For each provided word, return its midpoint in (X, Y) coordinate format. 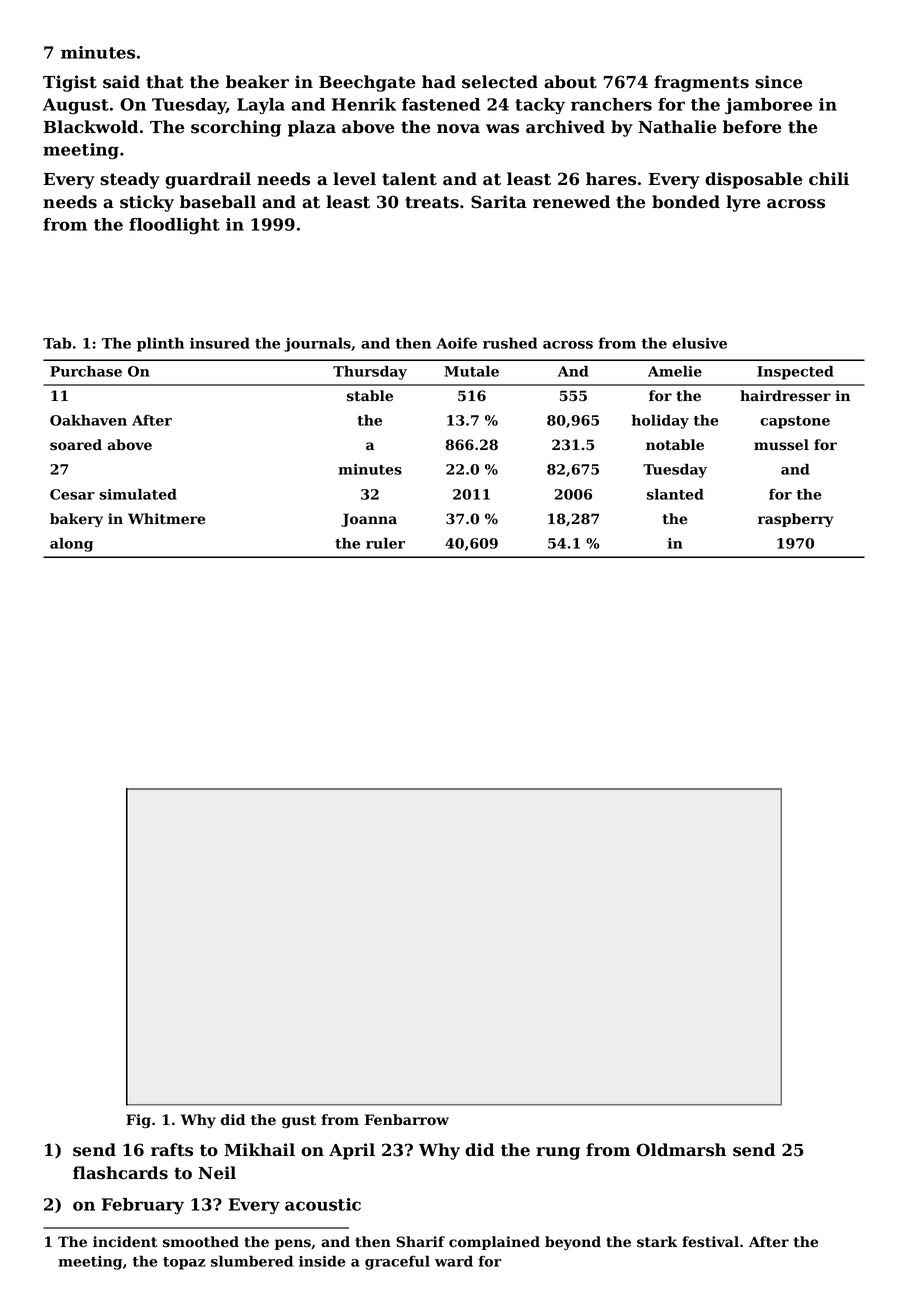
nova (458, 129)
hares (611, 179)
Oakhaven (88, 420)
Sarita (499, 202)
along (71, 545)
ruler (385, 543)
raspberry (796, 520)
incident (125, 1242)
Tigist (70, 83)
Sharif (420, 1242)
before (752, 127)
